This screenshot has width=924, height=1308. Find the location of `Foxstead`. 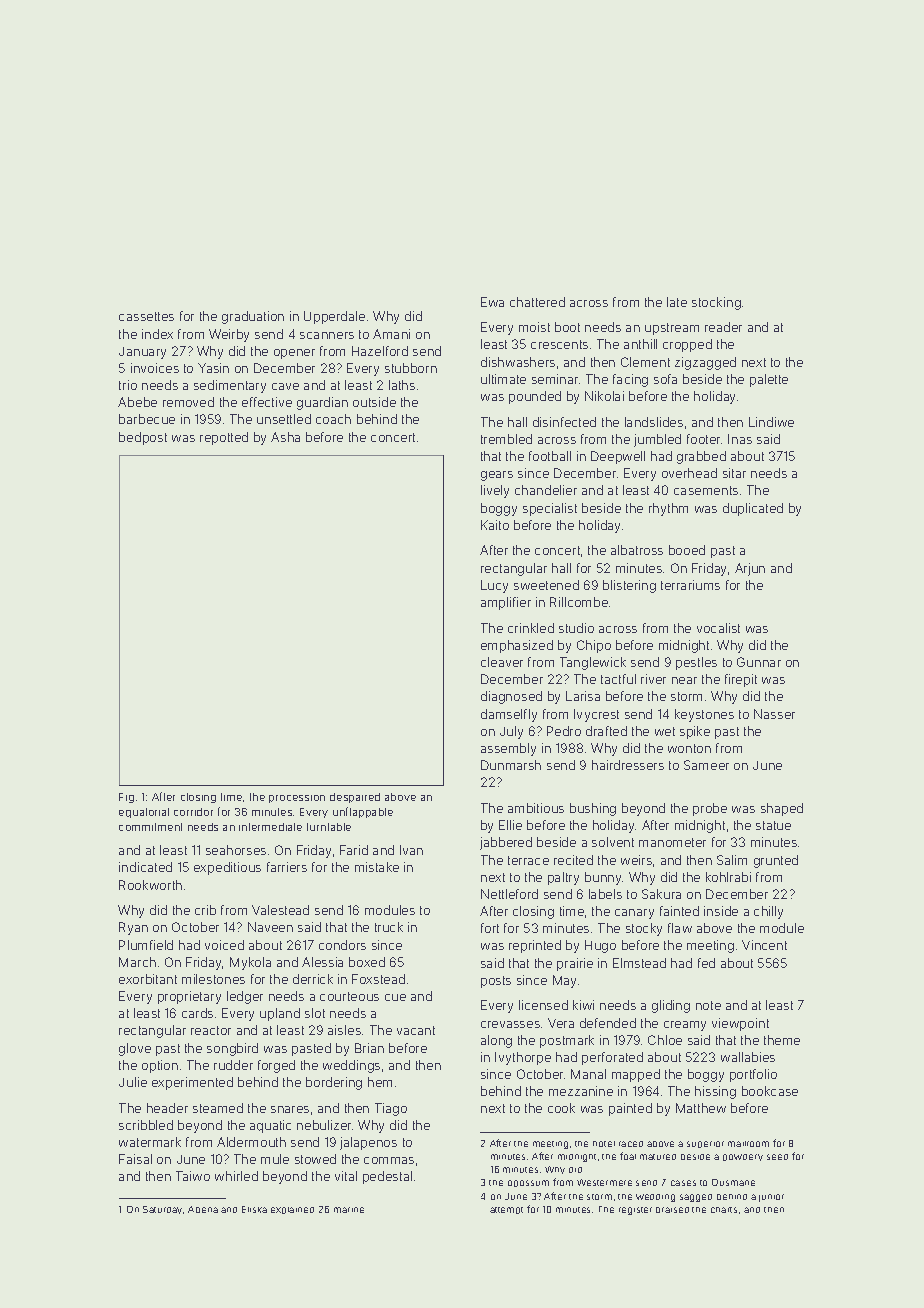

Foxstead is located at coordinates (378, 979).
